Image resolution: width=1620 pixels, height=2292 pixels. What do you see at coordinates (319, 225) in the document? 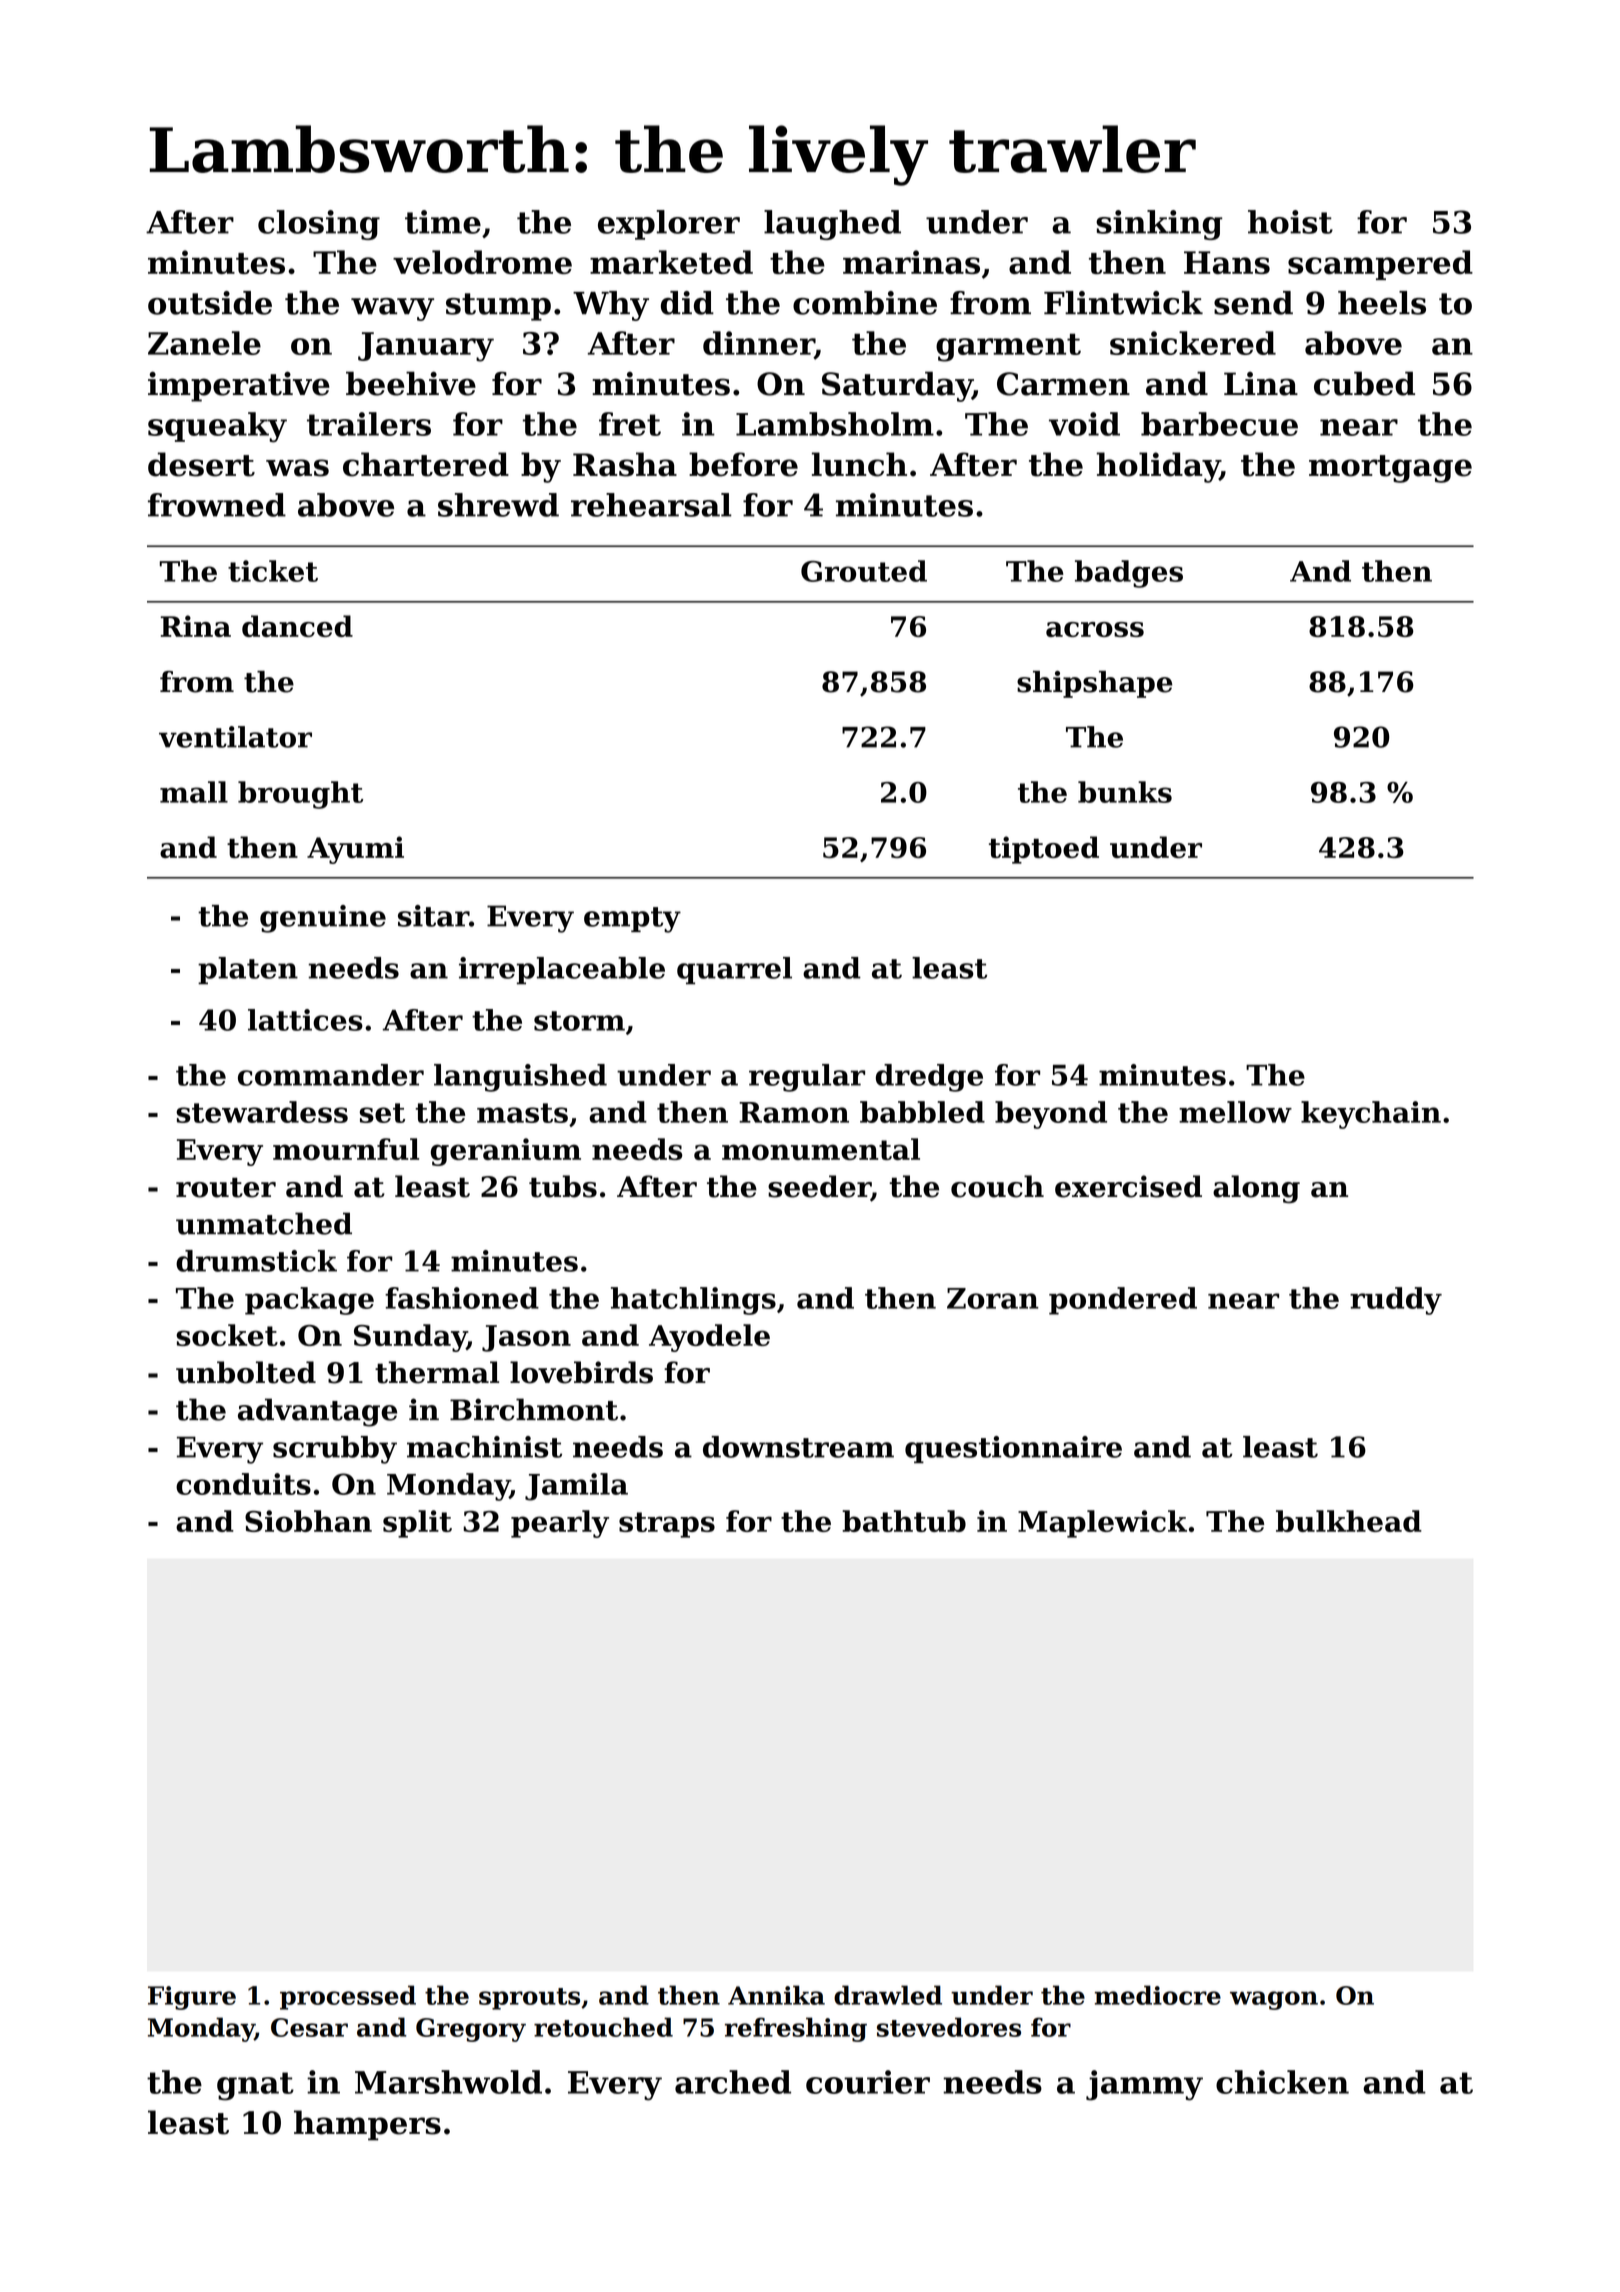
I see `closing` at bounding box center [319, 225].
